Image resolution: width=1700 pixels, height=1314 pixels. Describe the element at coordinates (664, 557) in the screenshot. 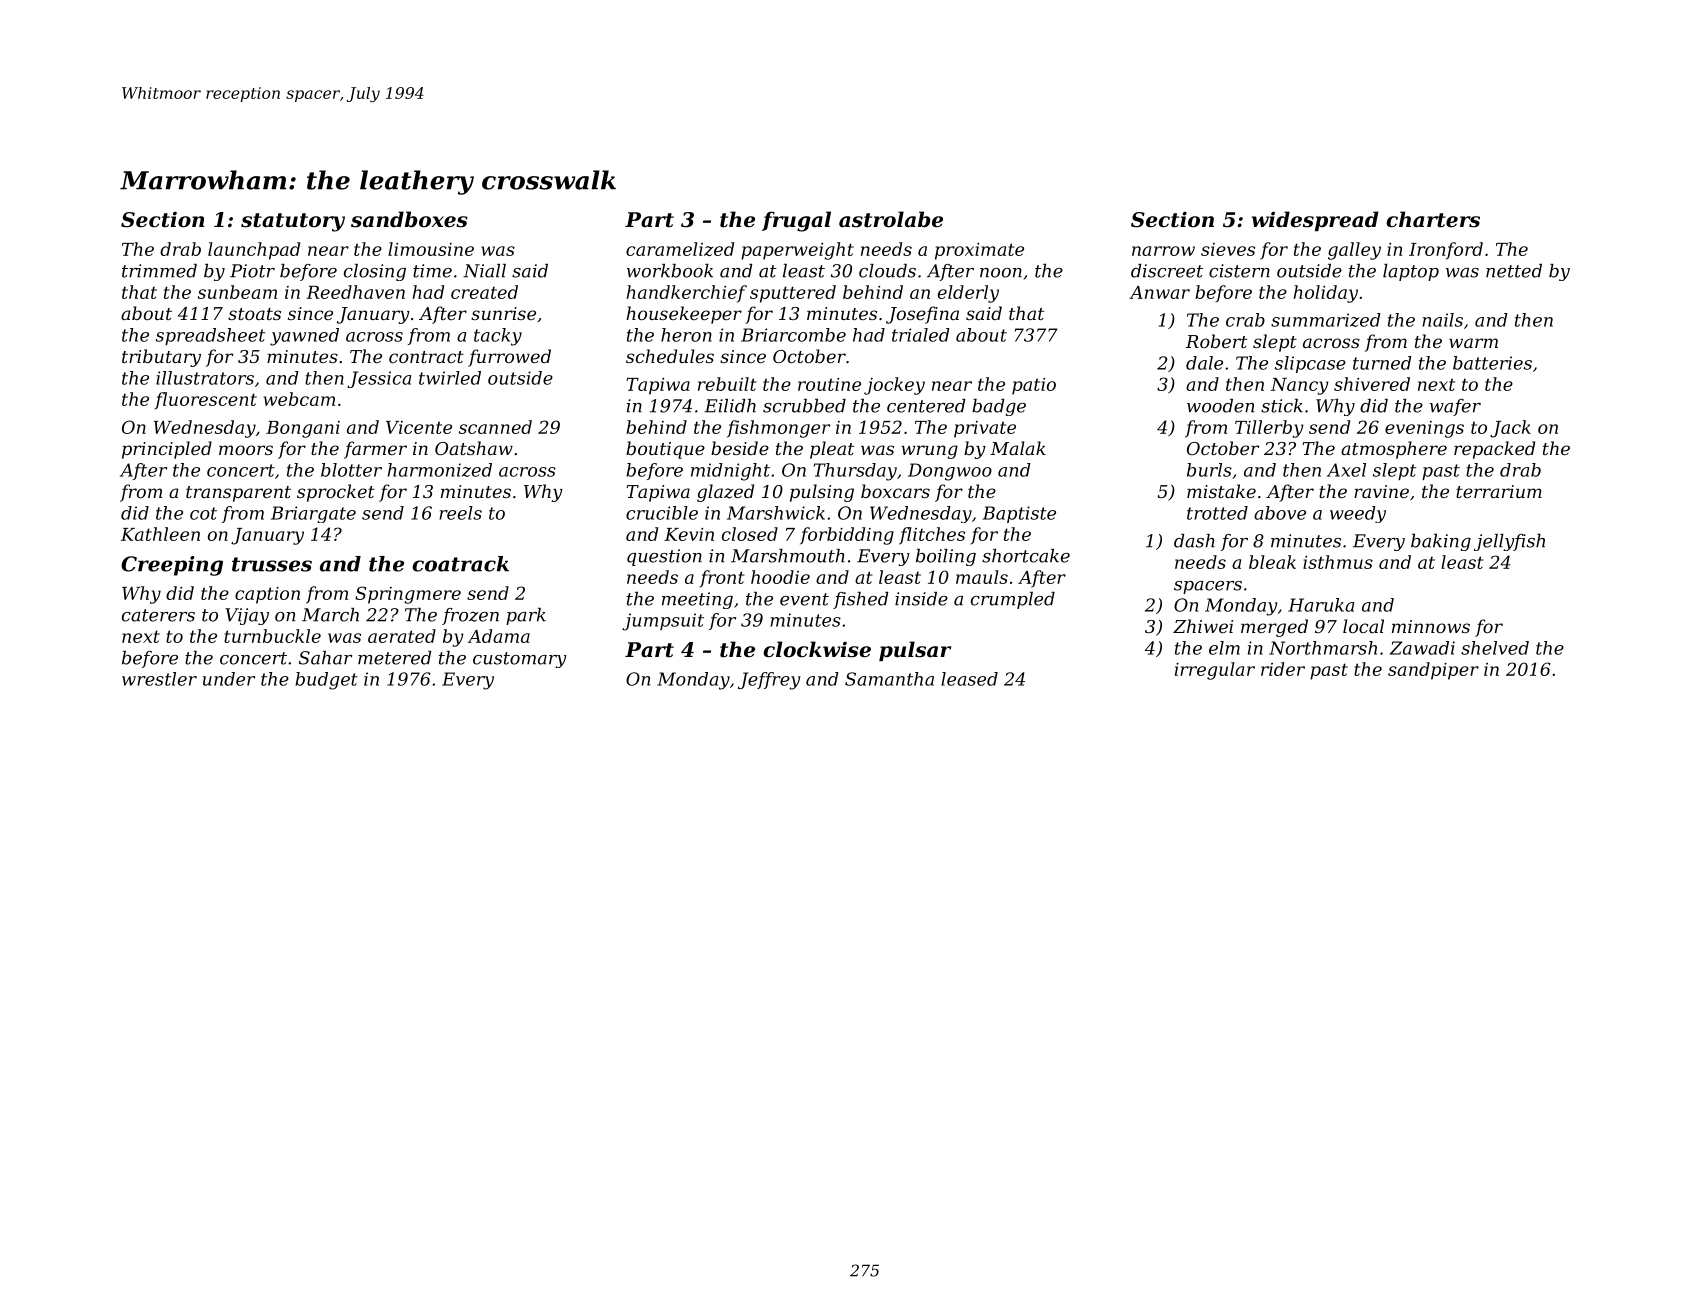

I see `question` at that location.
